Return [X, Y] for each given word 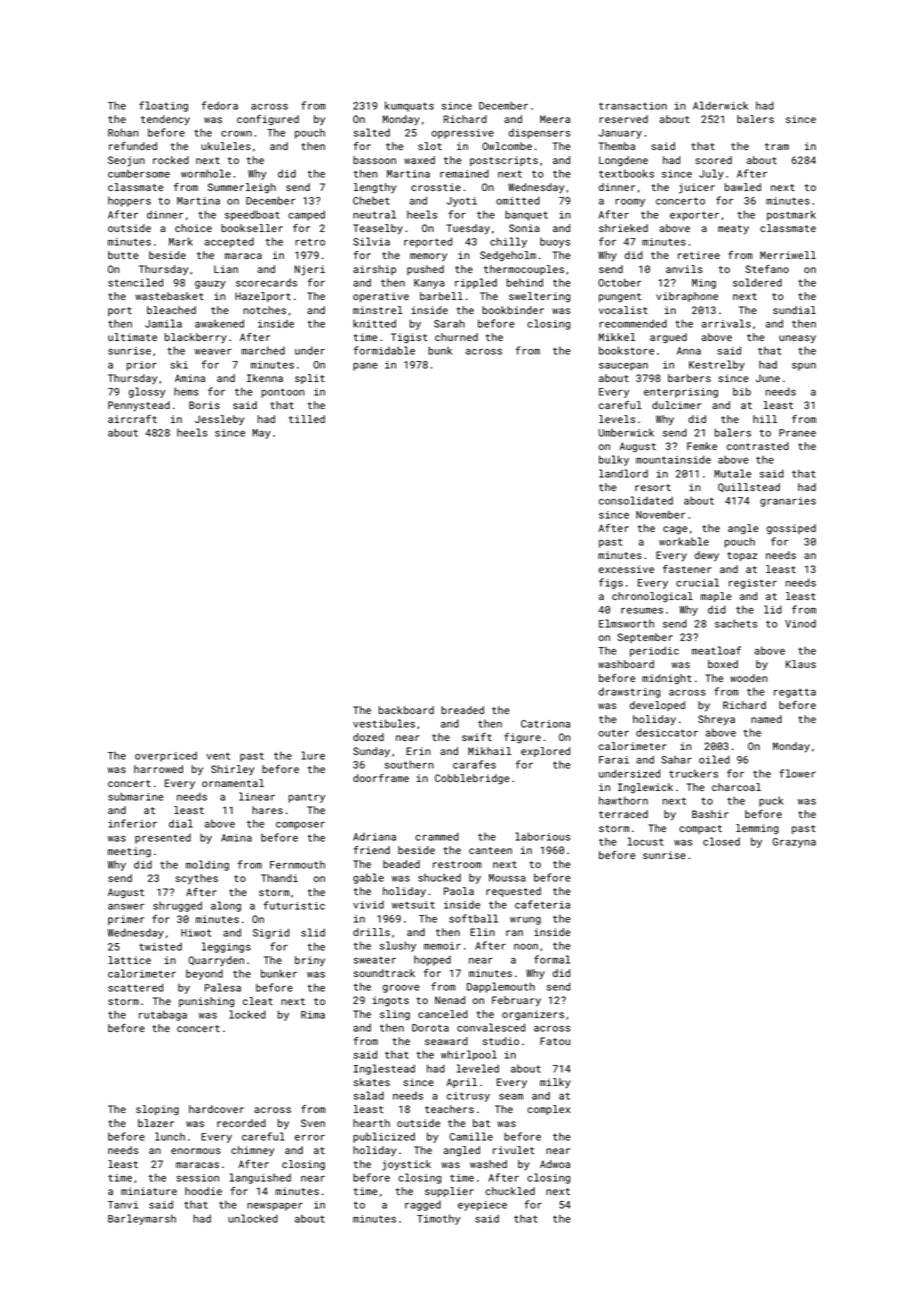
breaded [462, 710]
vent [218, 756]
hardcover [216, 1109]
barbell [441, 296]
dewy [707, 556]
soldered [757, 282]
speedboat [252, 215]
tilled [307, 419]
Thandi [279, 878]
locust [646, 841]
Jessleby [219, 420]
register [753, 584]
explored [545, 752]
